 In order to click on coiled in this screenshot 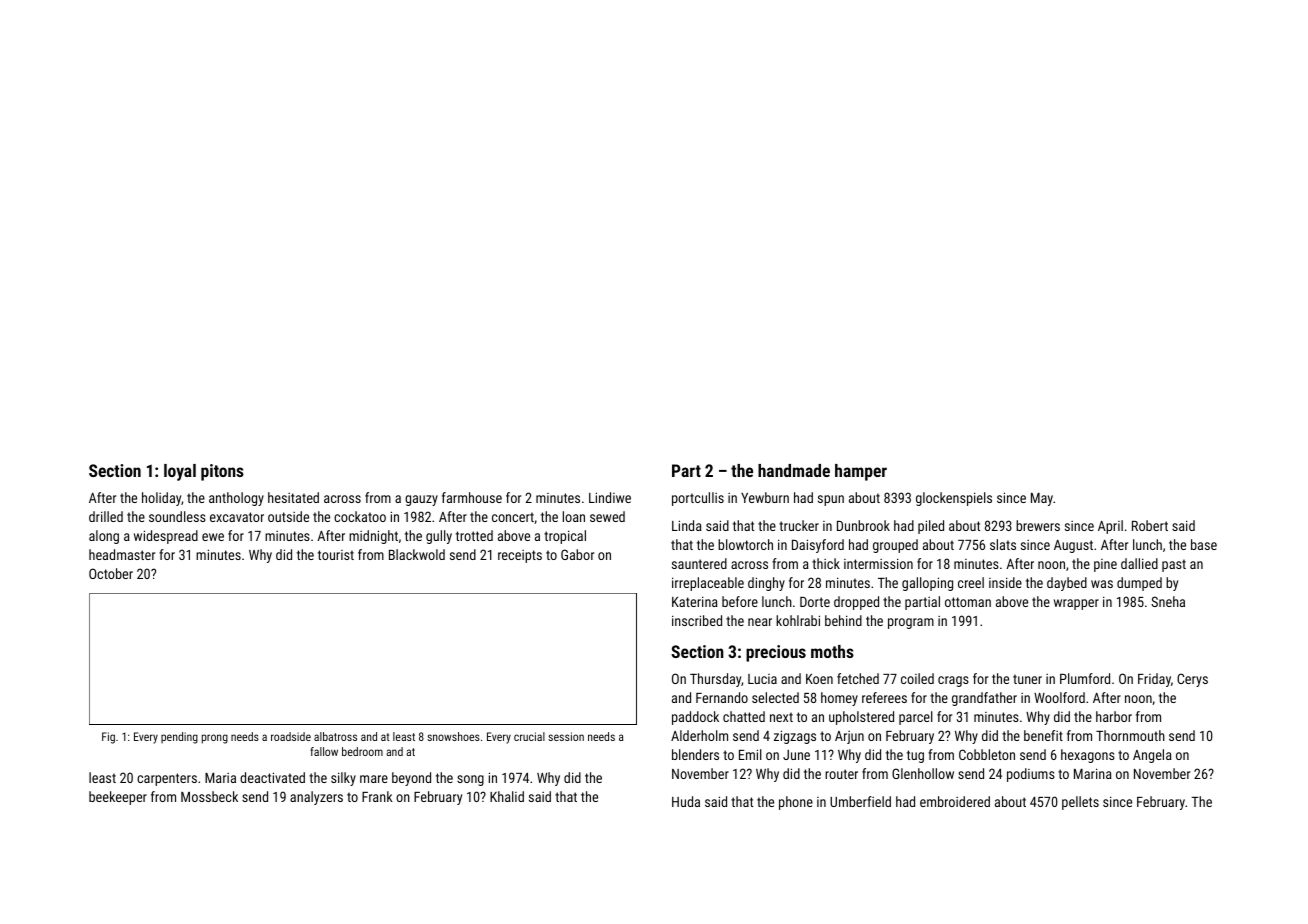, I will do `click(917, 678)`.
